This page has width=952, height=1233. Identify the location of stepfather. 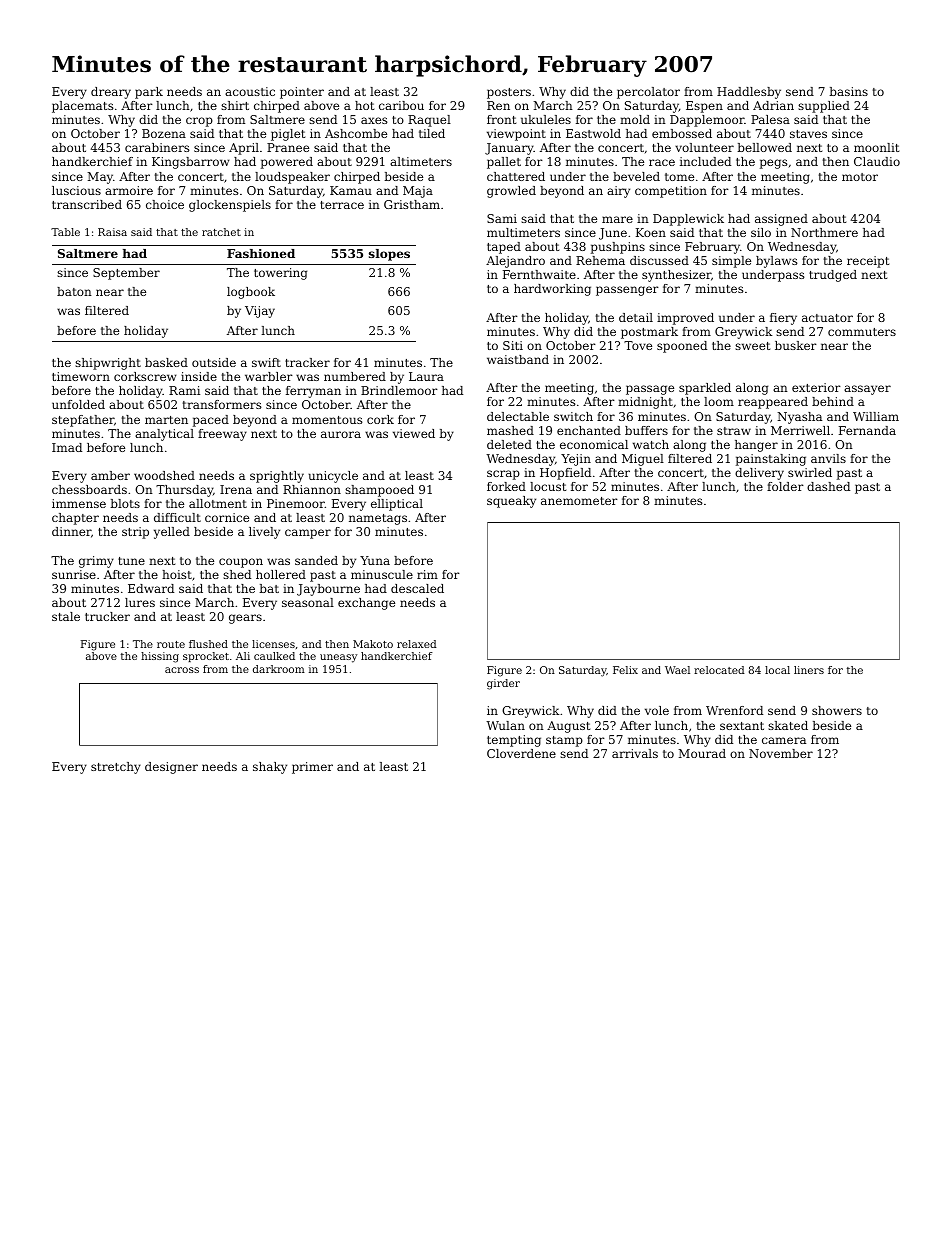
(83, 421).
